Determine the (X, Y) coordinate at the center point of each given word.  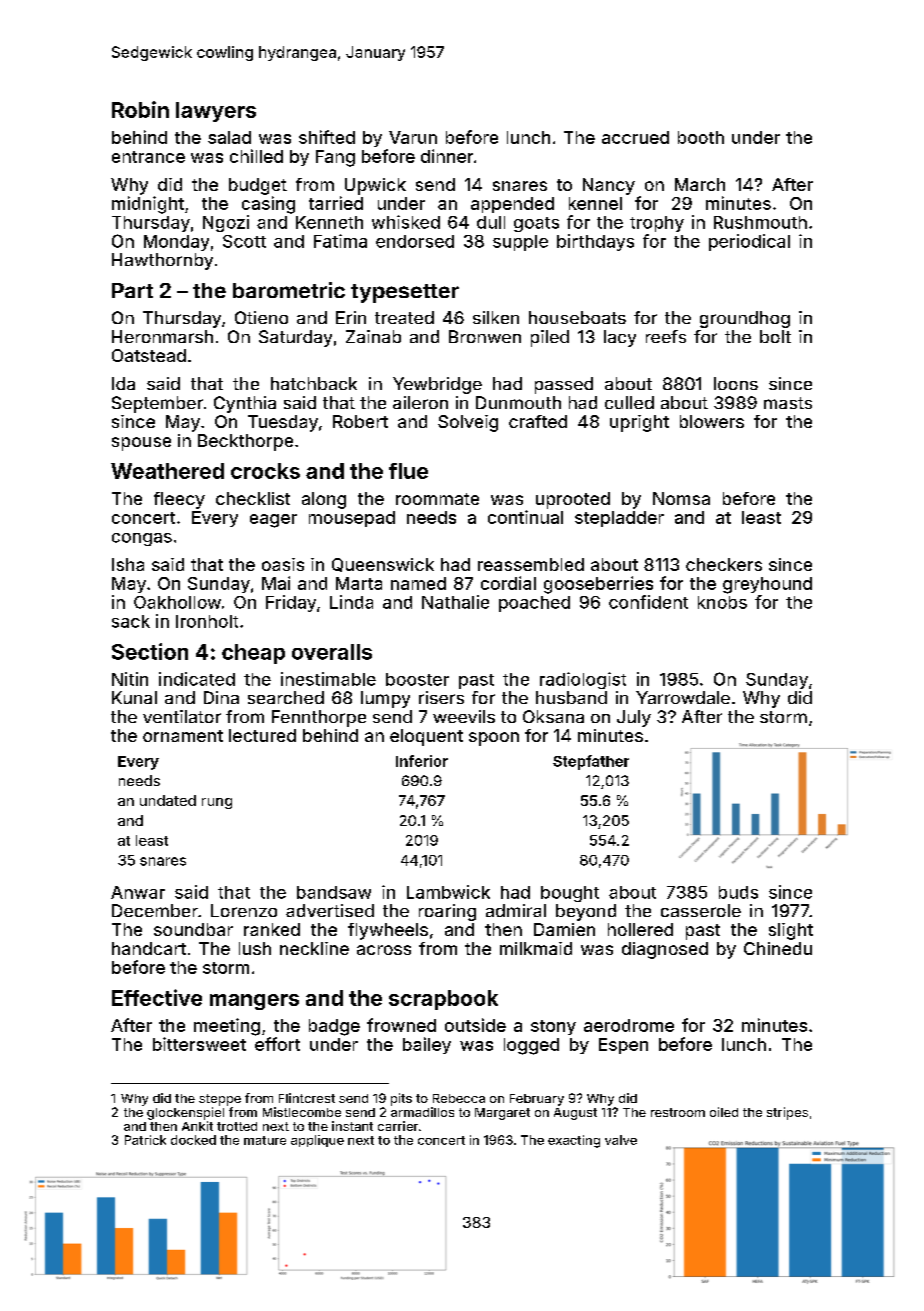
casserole (701, 910)
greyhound (767, 585)
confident (648, 602)
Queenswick (383, 565)
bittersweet (199, 1044)
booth (701, 137)
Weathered (167, 471)
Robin (140, 109)
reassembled (531, 564)
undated (168, 800)
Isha (128, 564)
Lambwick (448, 892)
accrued (635, 137)
